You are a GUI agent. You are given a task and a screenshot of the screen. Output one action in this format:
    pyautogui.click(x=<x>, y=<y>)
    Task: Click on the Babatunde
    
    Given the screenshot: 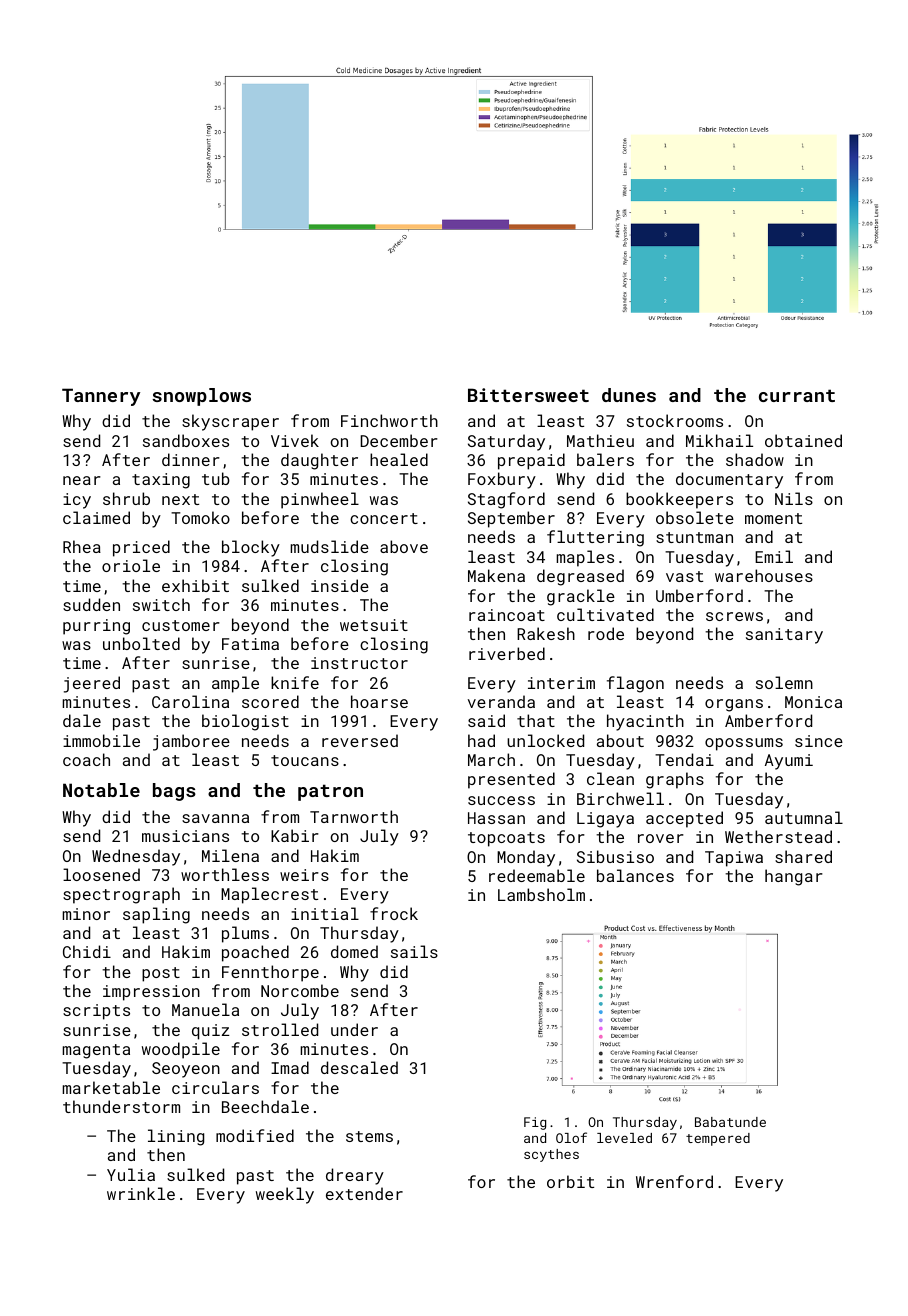 What is the action you would take?
    pyautogui.click(x=730, y=1122)
